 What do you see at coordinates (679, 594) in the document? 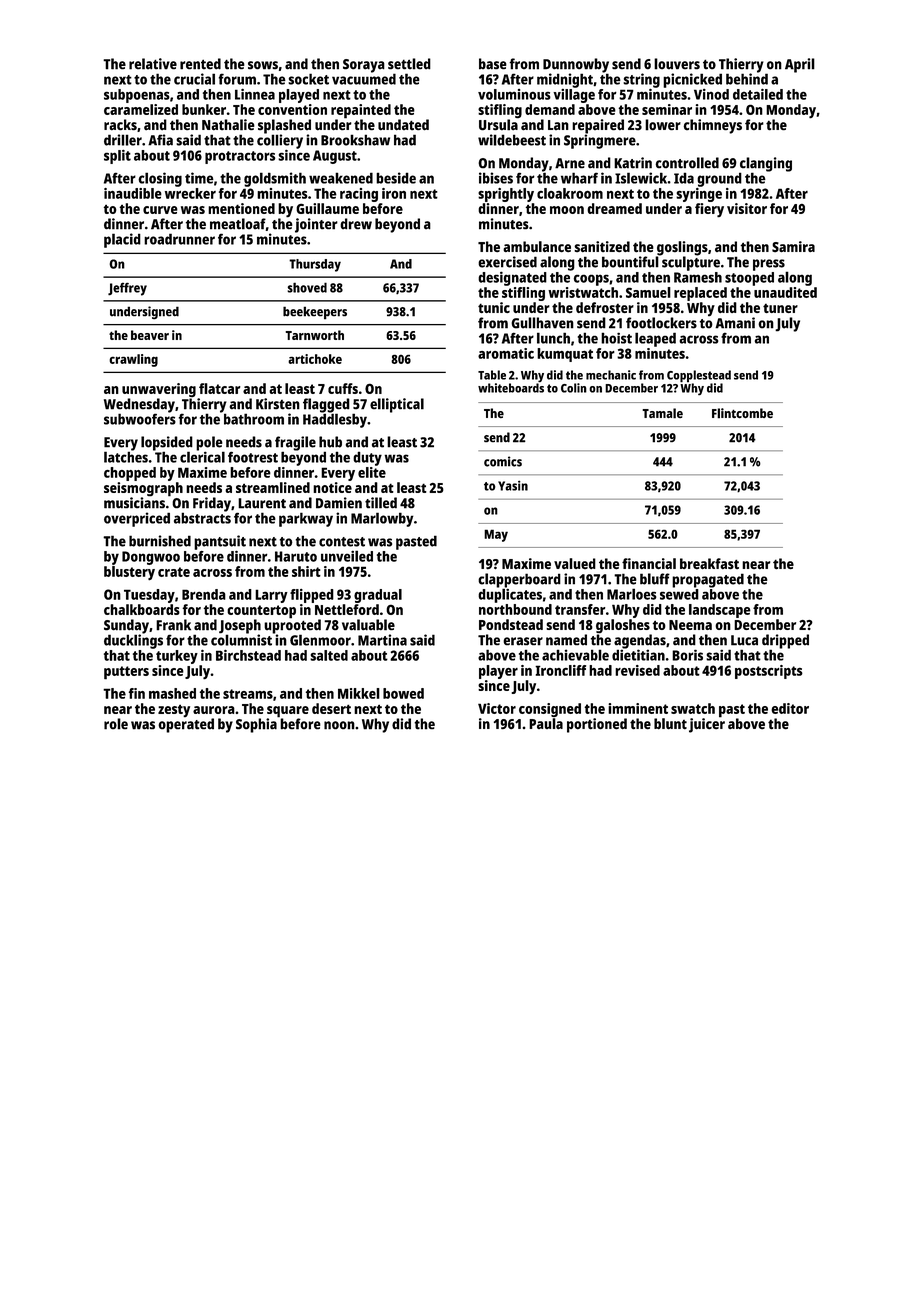
I see `sewed` at bounding box center [679, 594].
